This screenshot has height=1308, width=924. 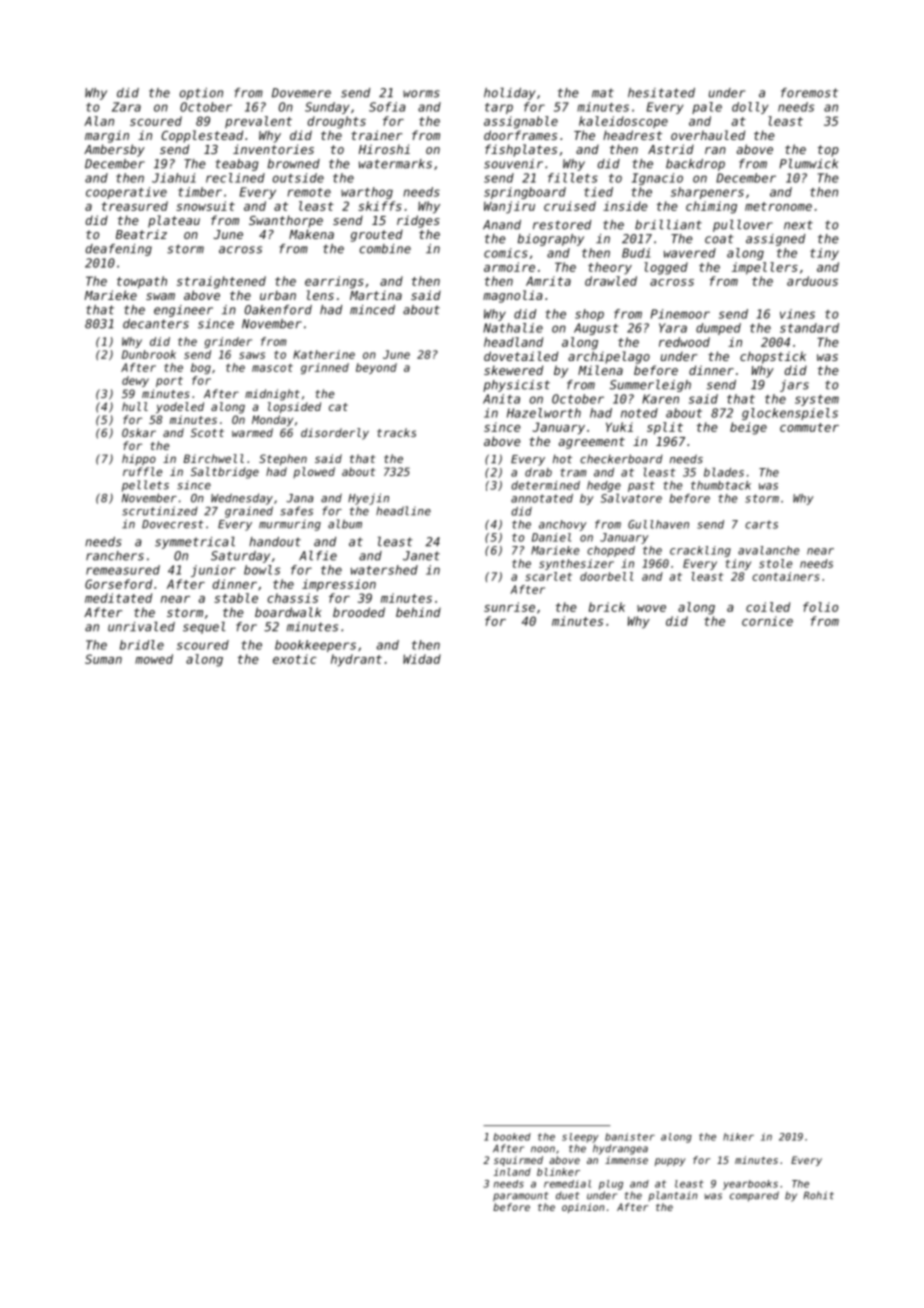 I want to click on sharpeners, so click(x=707, y=193).
